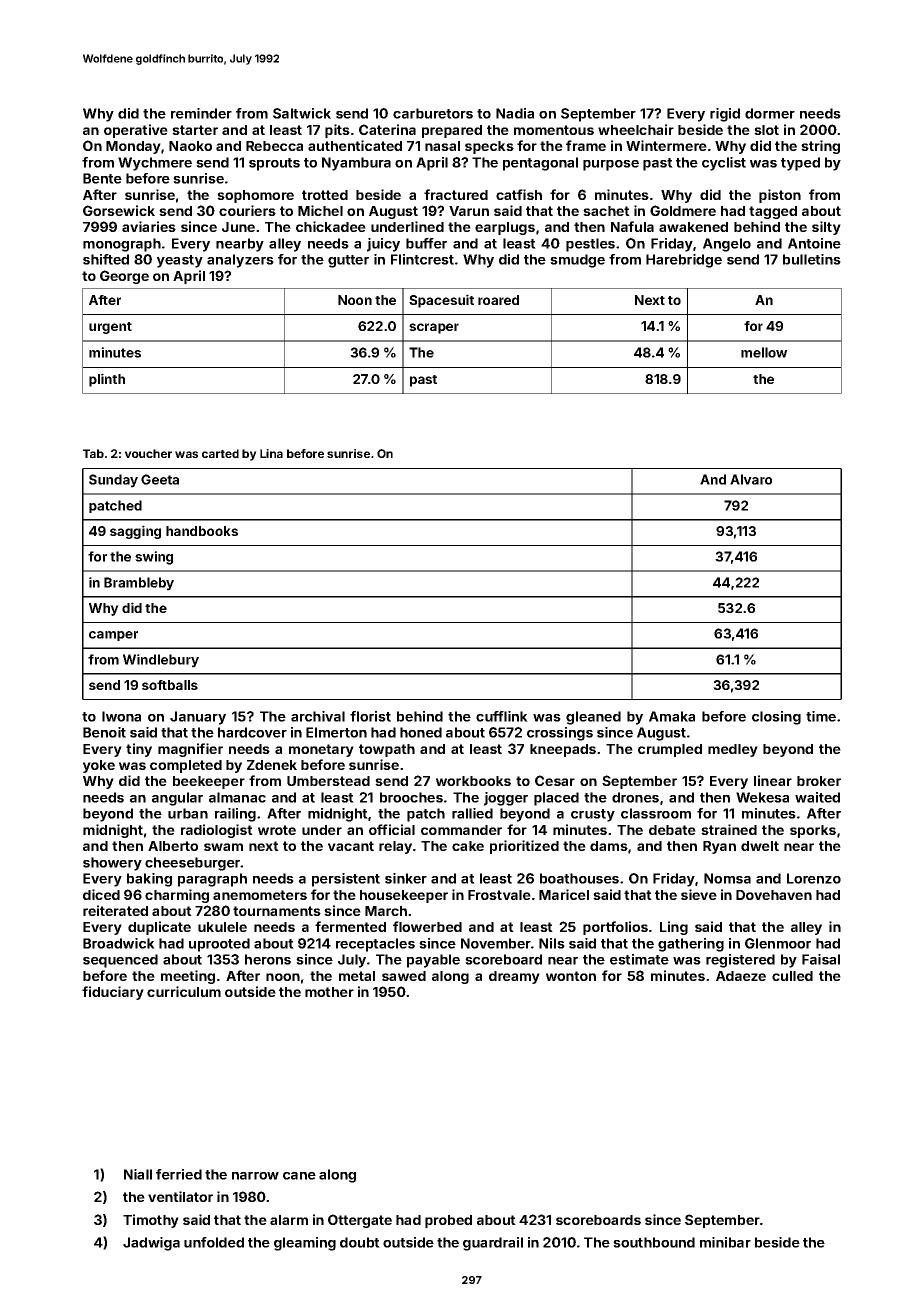 Image resolution: width=924 pixels, height=1308 pixels. Describe the element at coordinates (593, 718) in the page. I see `gleaned` at that location.
